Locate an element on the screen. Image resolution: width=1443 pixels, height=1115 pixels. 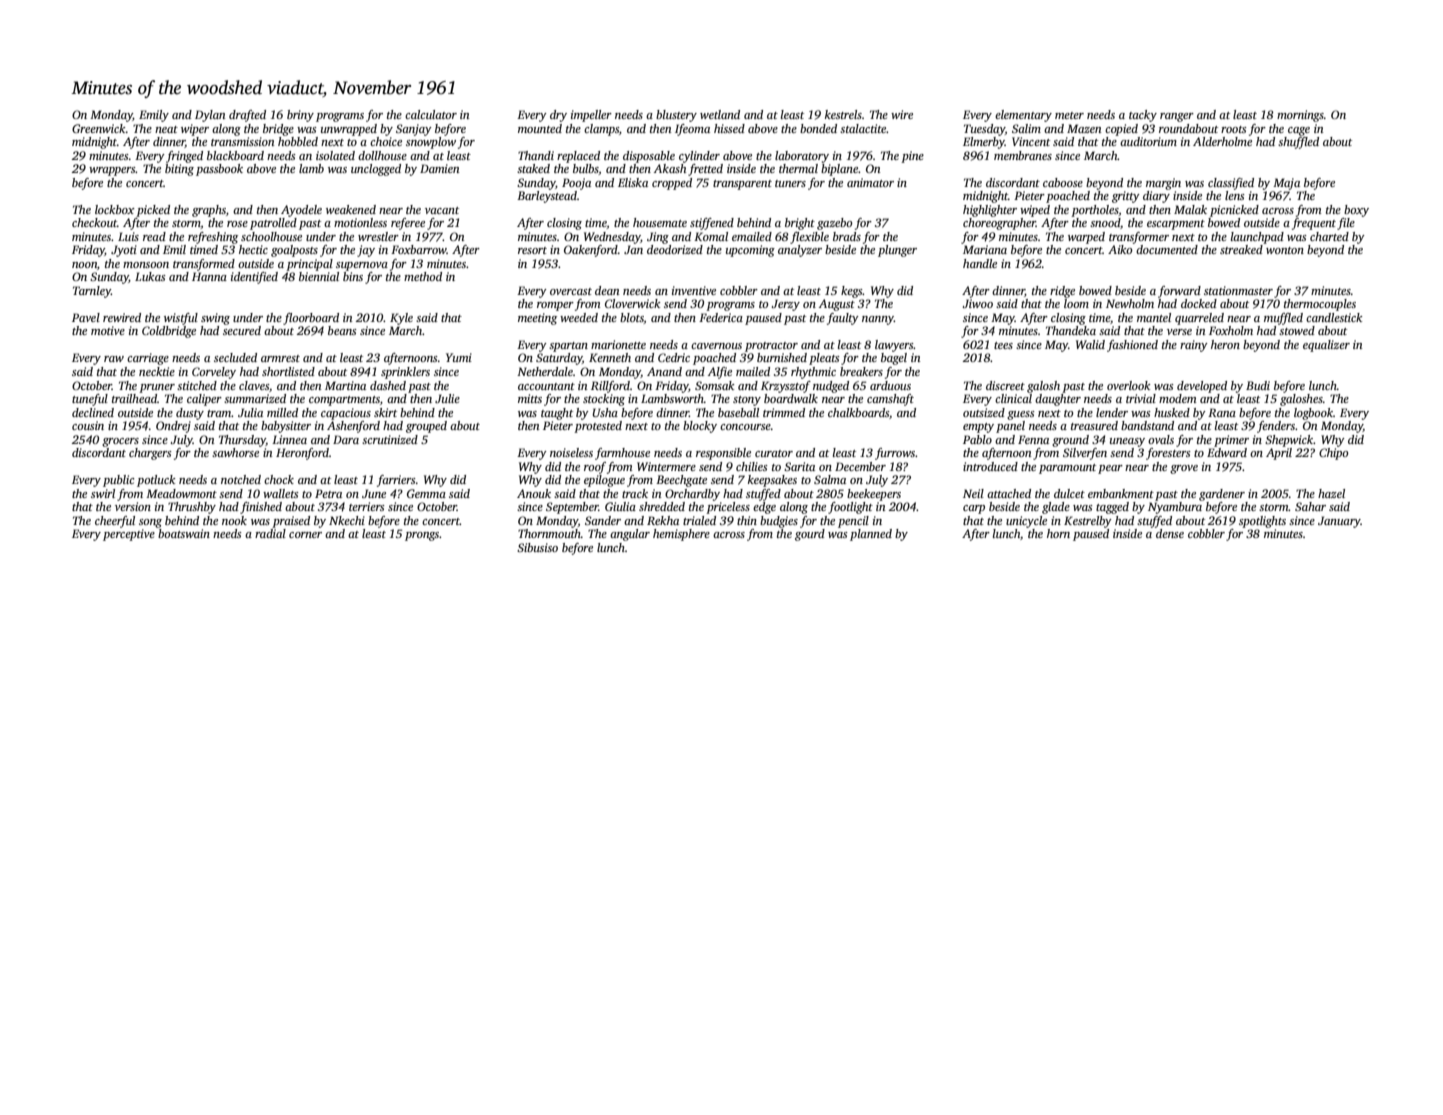
Alderholme is located at coordinates (1222, 141).
